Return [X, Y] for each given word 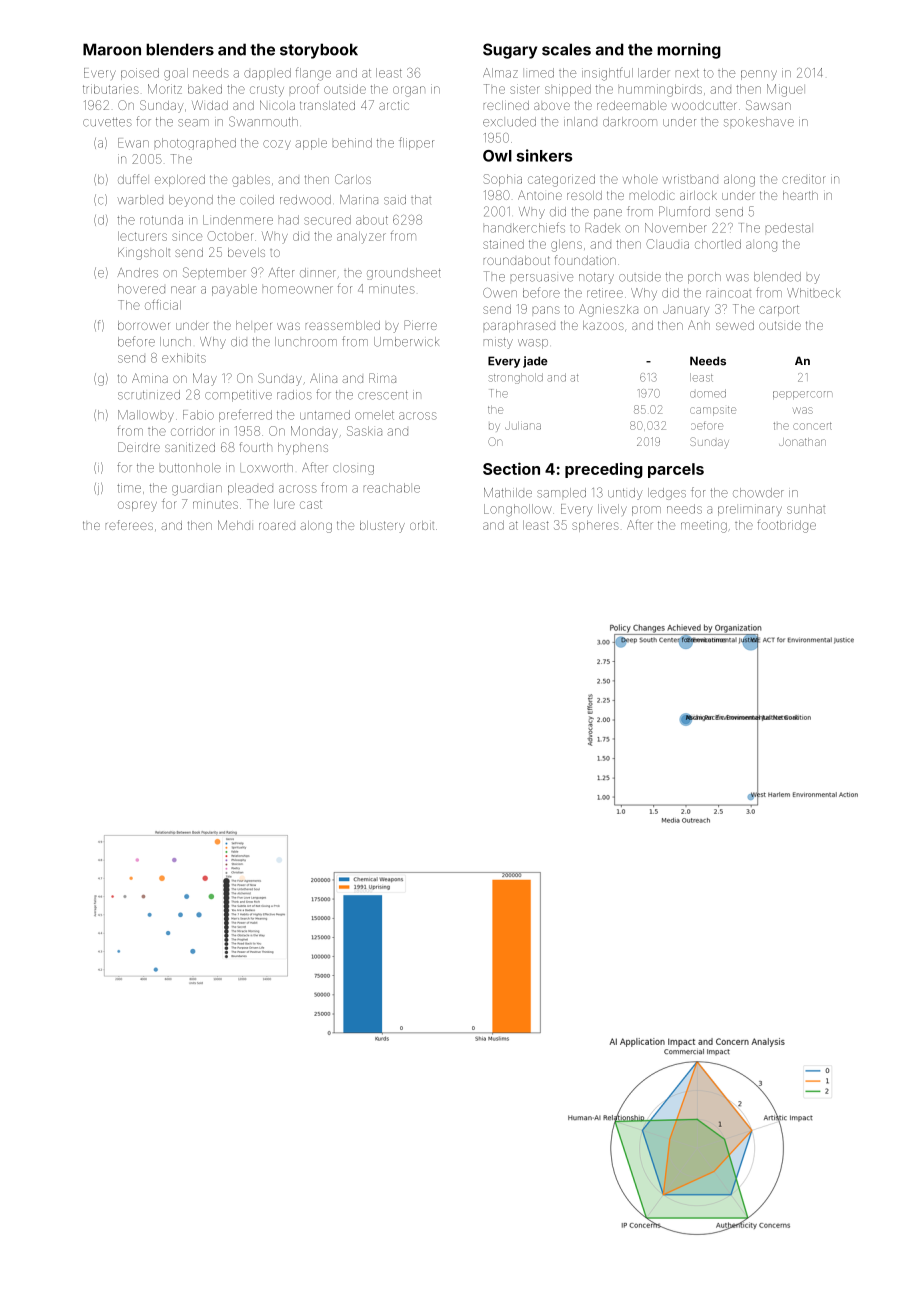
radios [294, 395]
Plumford [684, 211]
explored [180, 180]
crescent [383, 395]
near [183, 290]
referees [129, 525]
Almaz [500, 73]
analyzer [361, 237]
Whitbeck [813, 293]
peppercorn [802, 395]
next [687, 73]
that [421, 200]
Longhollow [517, 510]
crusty [267, 91]
